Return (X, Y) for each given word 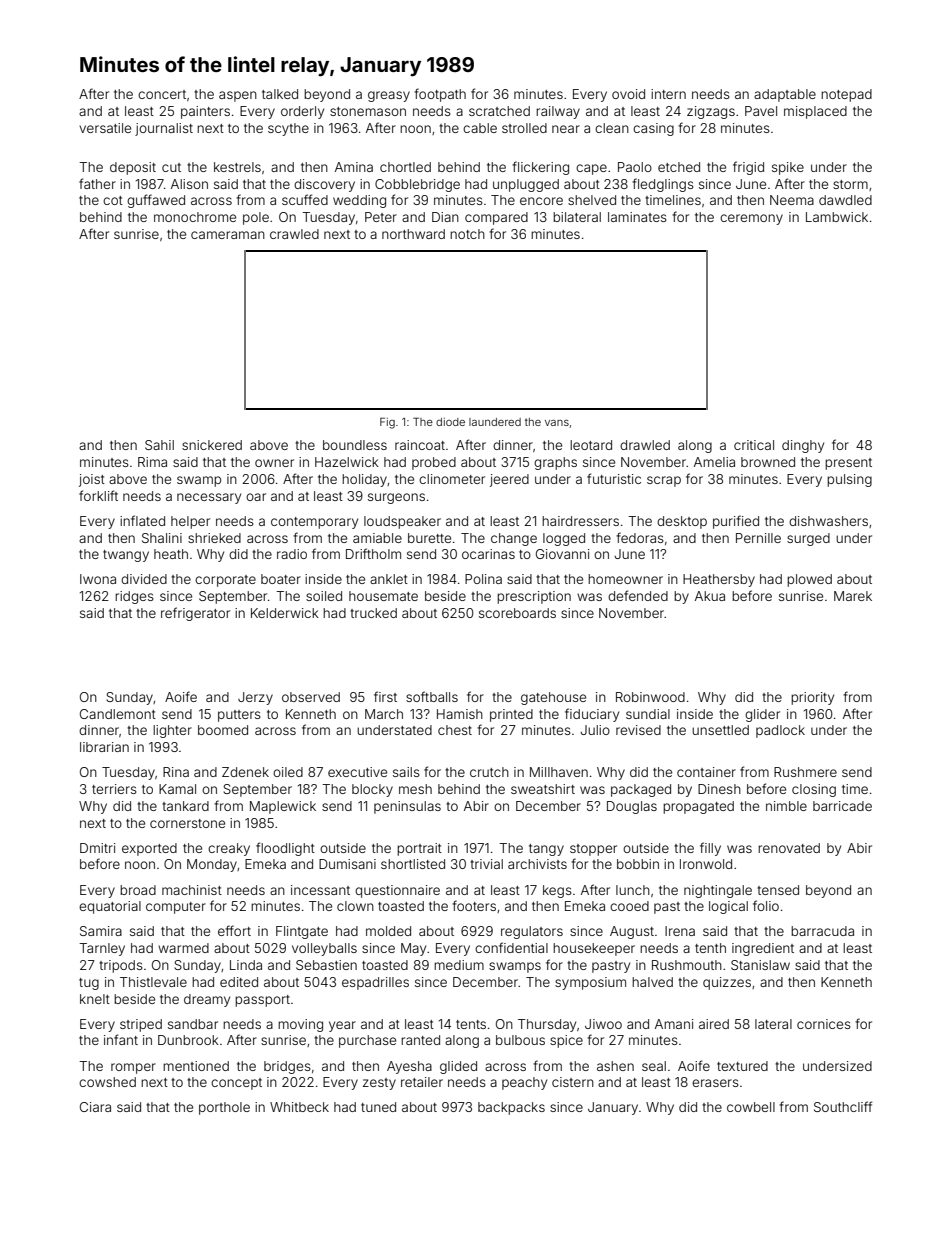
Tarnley (102, 949)
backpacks (511, 1108)
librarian (104, 747)
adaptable (785, 95)
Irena (680, 931)
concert (162, 94)
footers (474, 905)
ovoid (628, 94)
